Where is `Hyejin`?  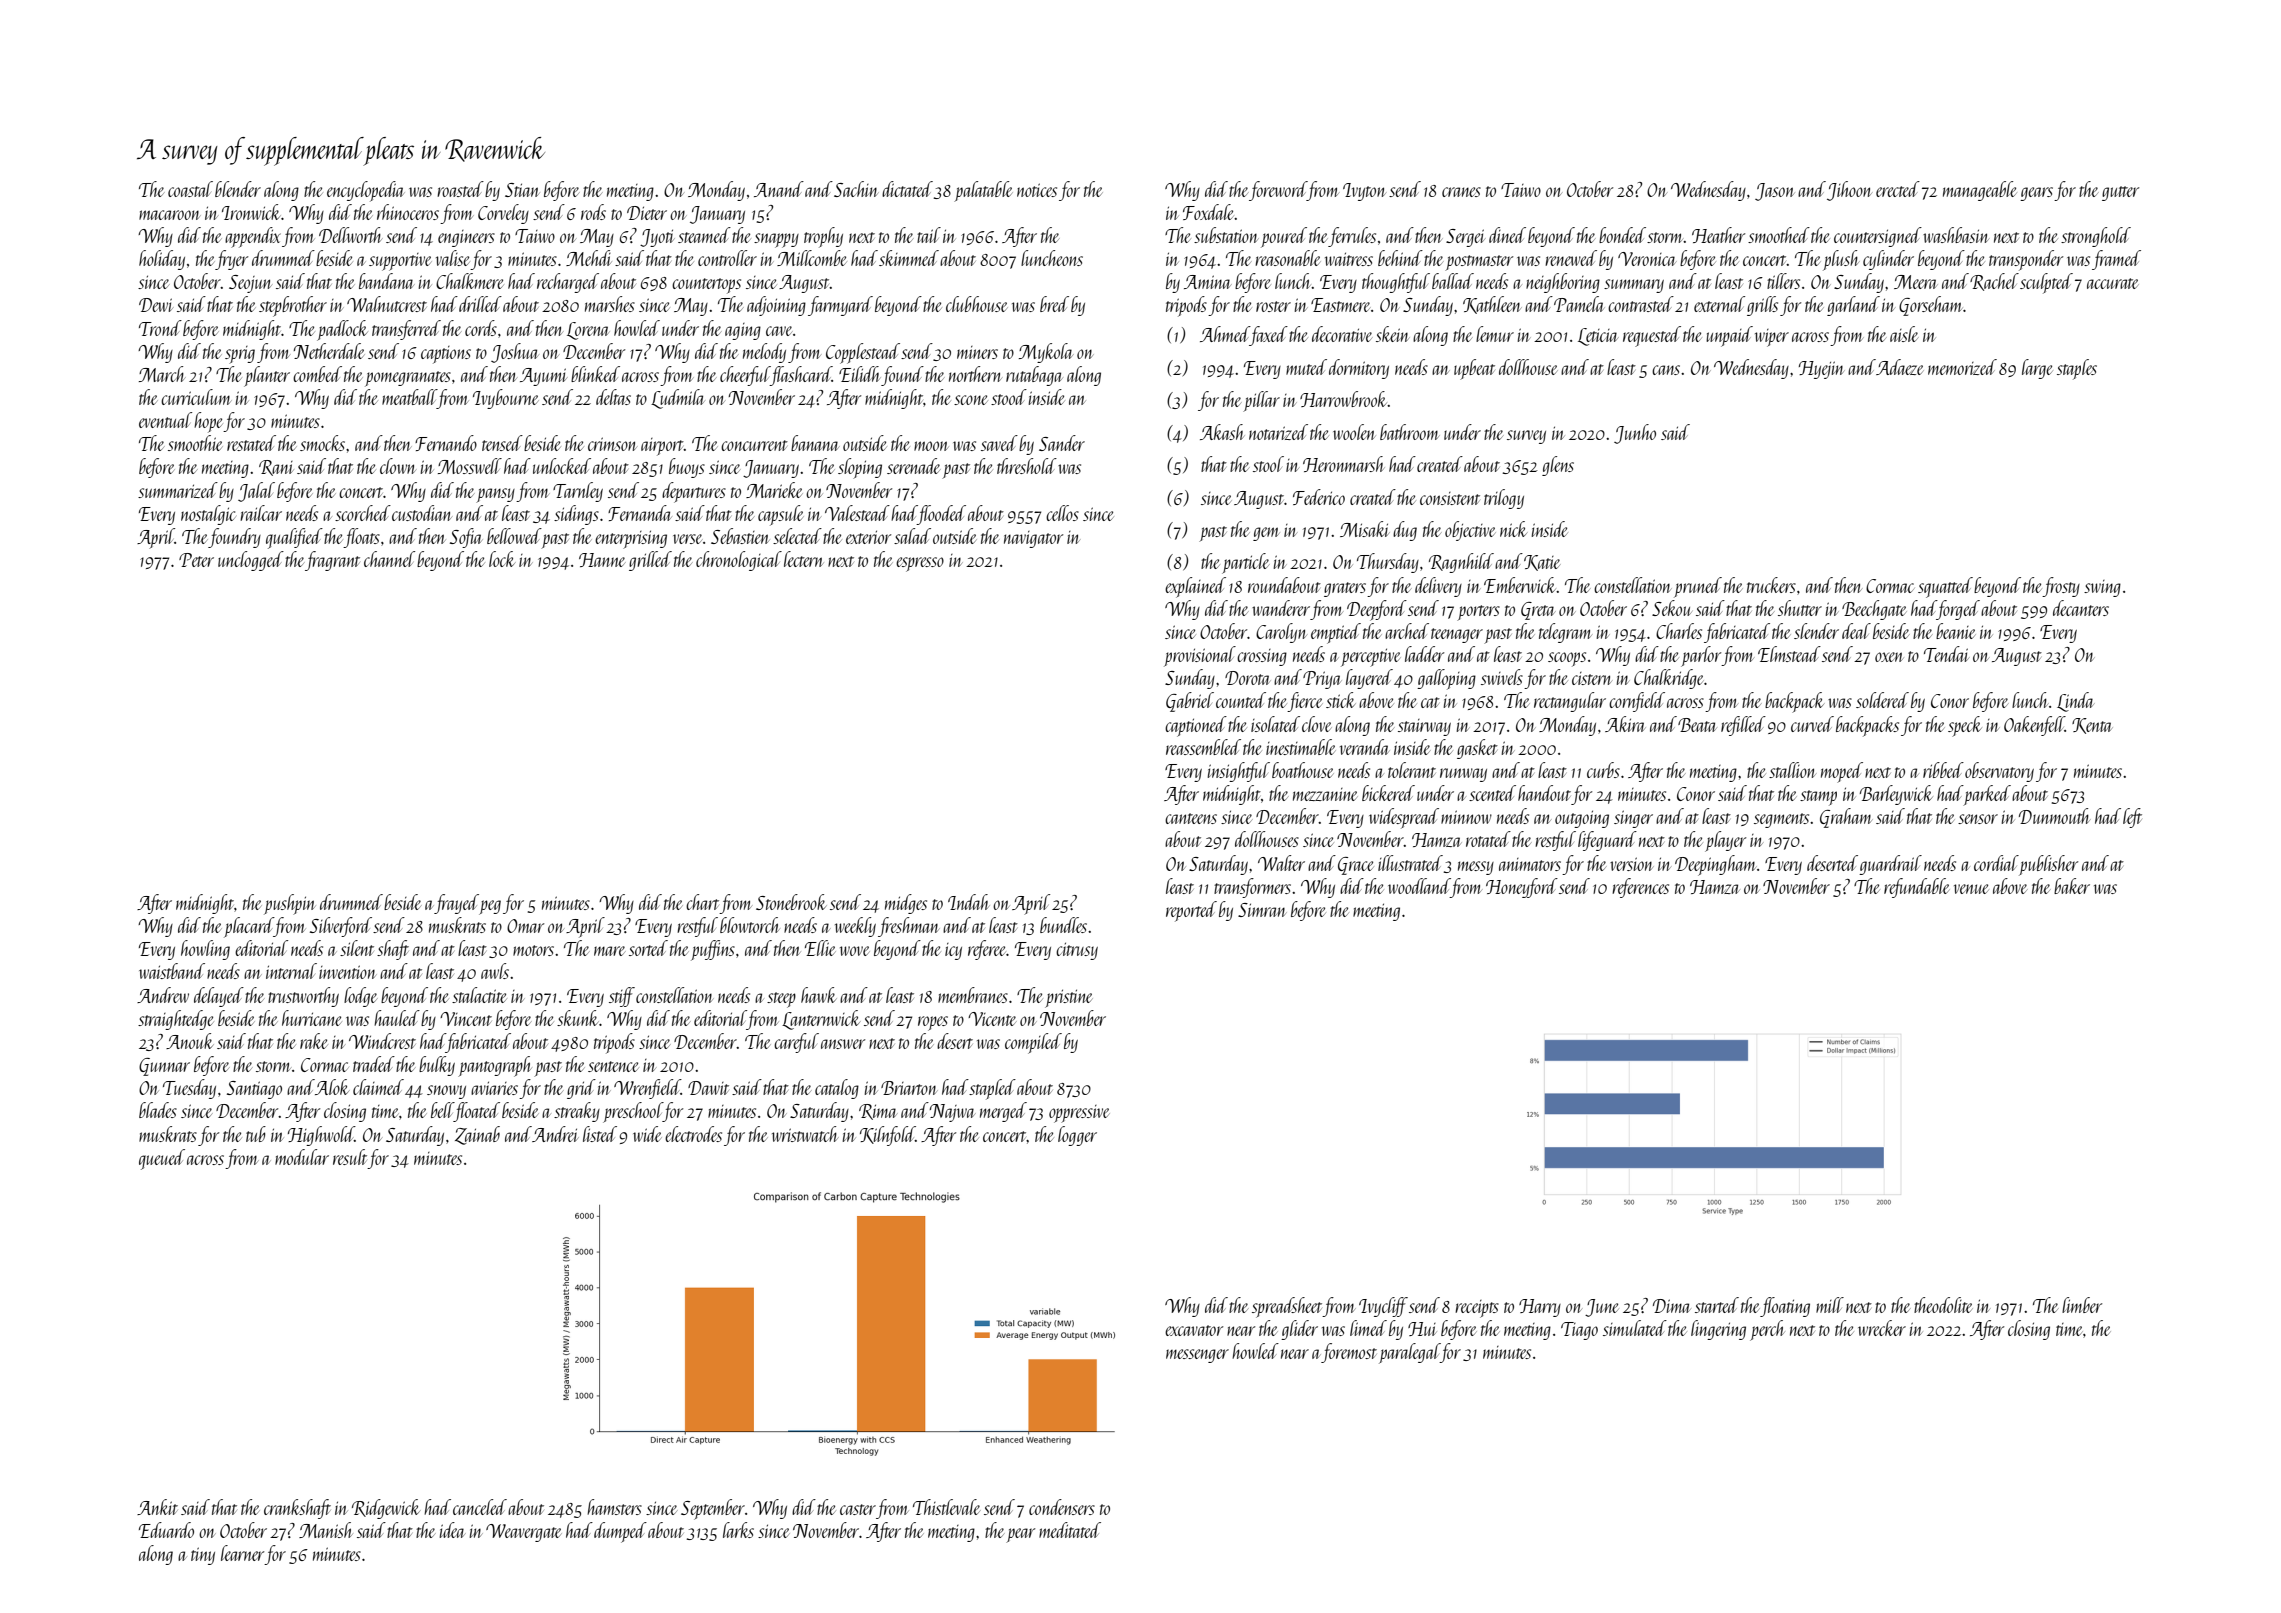
Hyejin is located at coordinates (1822, 370).
